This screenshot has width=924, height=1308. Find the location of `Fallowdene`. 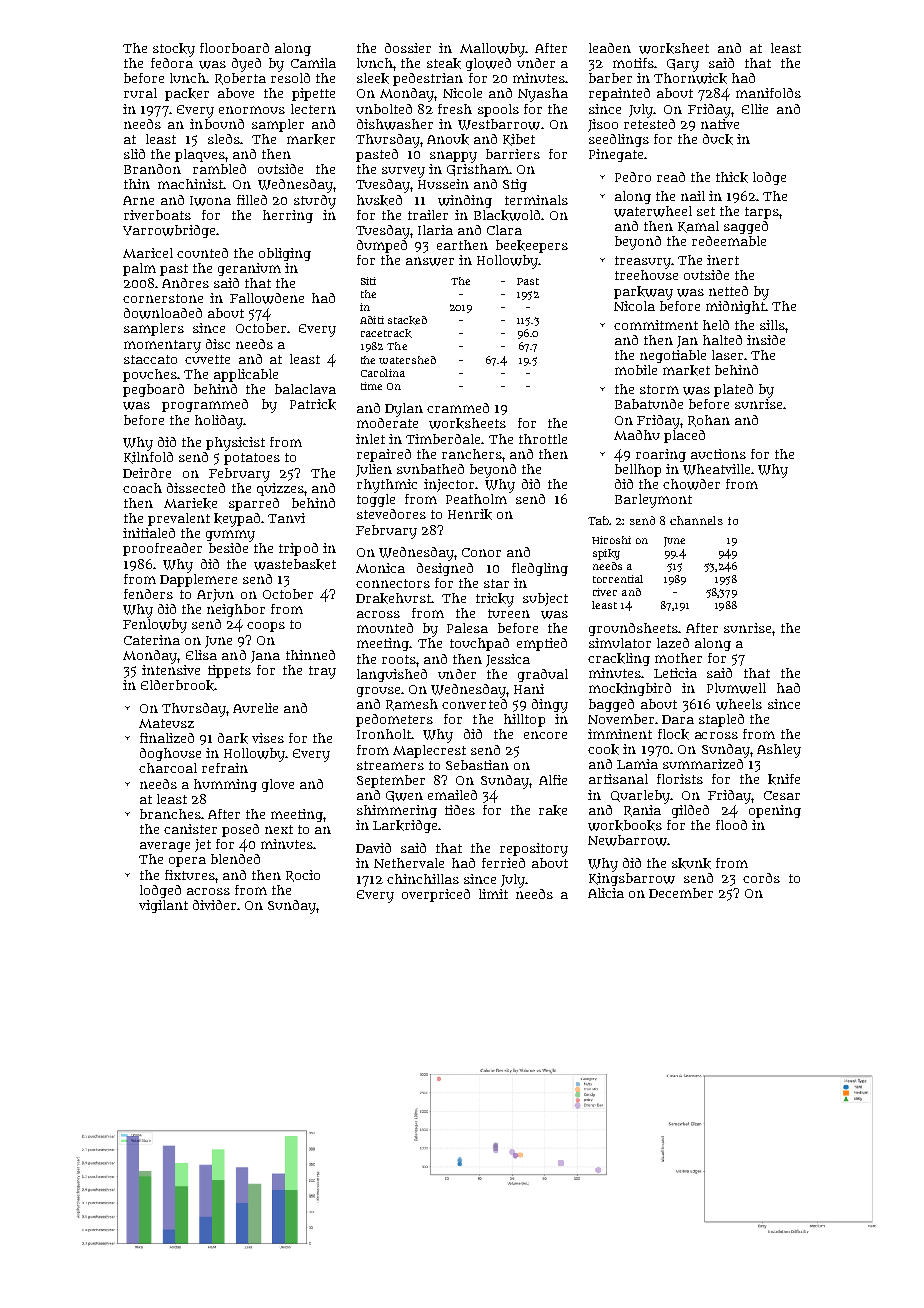

Fallowdene is located at coordinates (267, 298).
